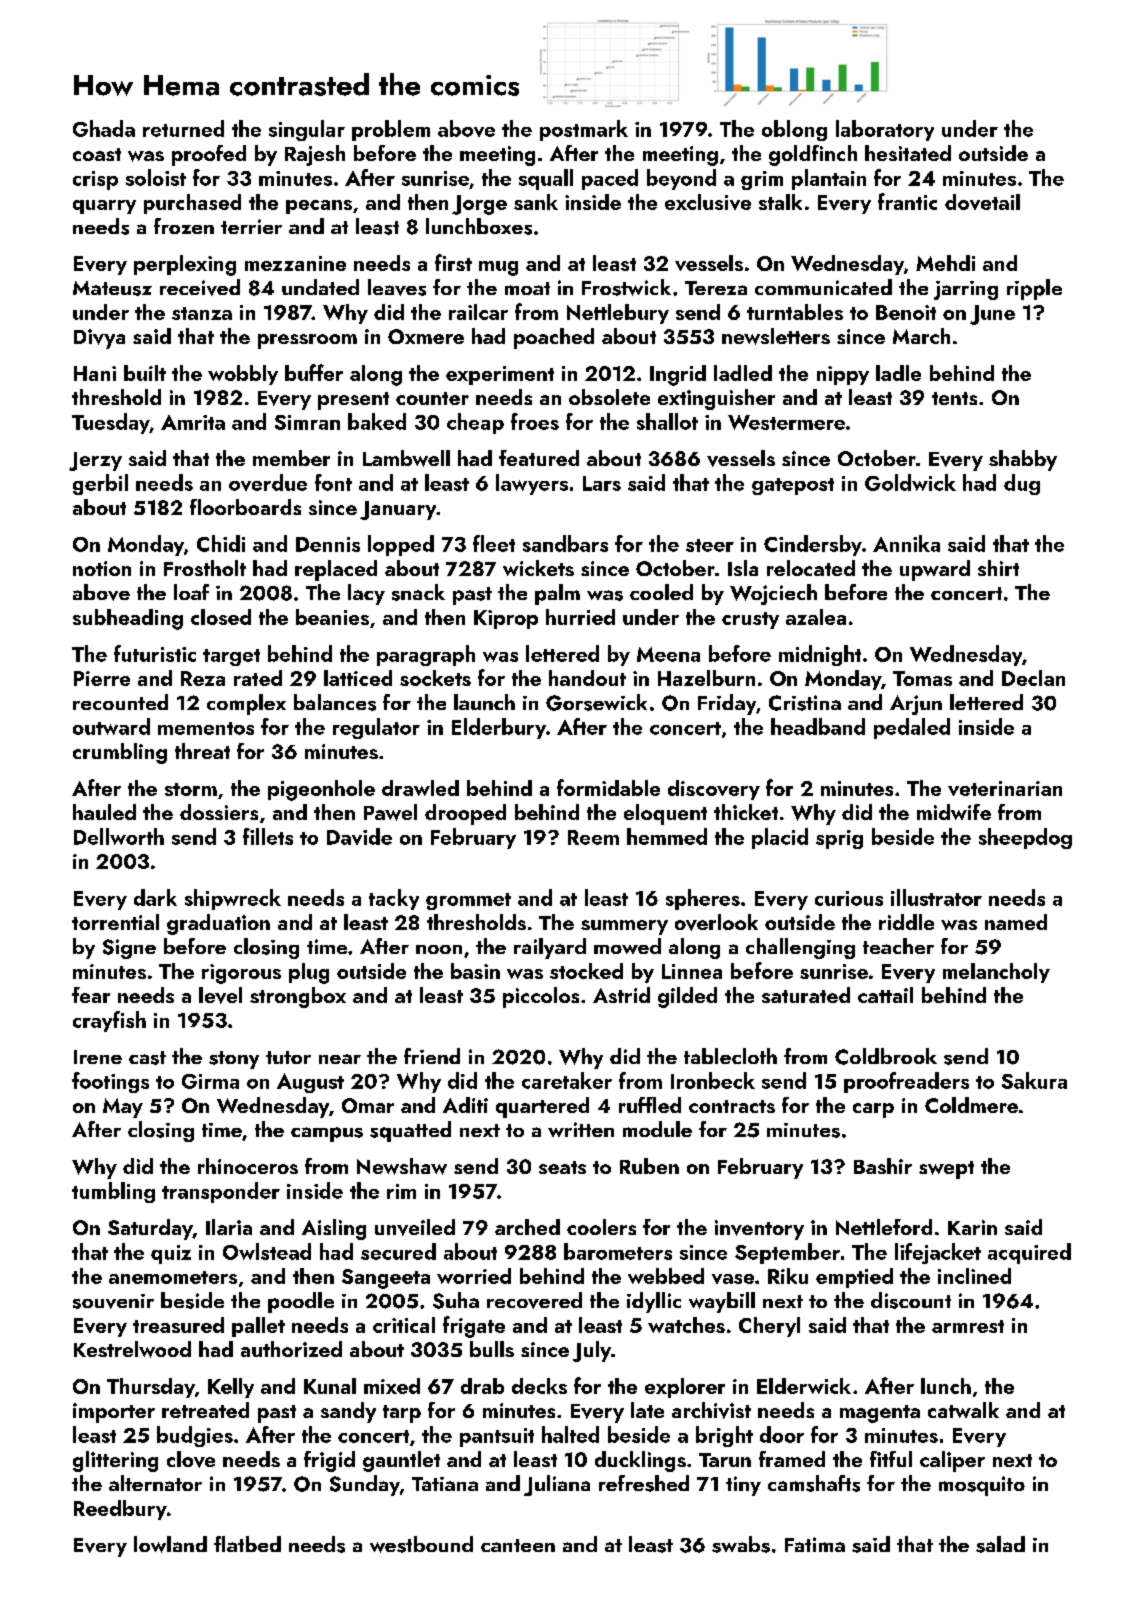 The width and height of the document is (1146, 1620). Describe the element at coordinates (499, 728) in the document. I see `Elderbury` at that location.
